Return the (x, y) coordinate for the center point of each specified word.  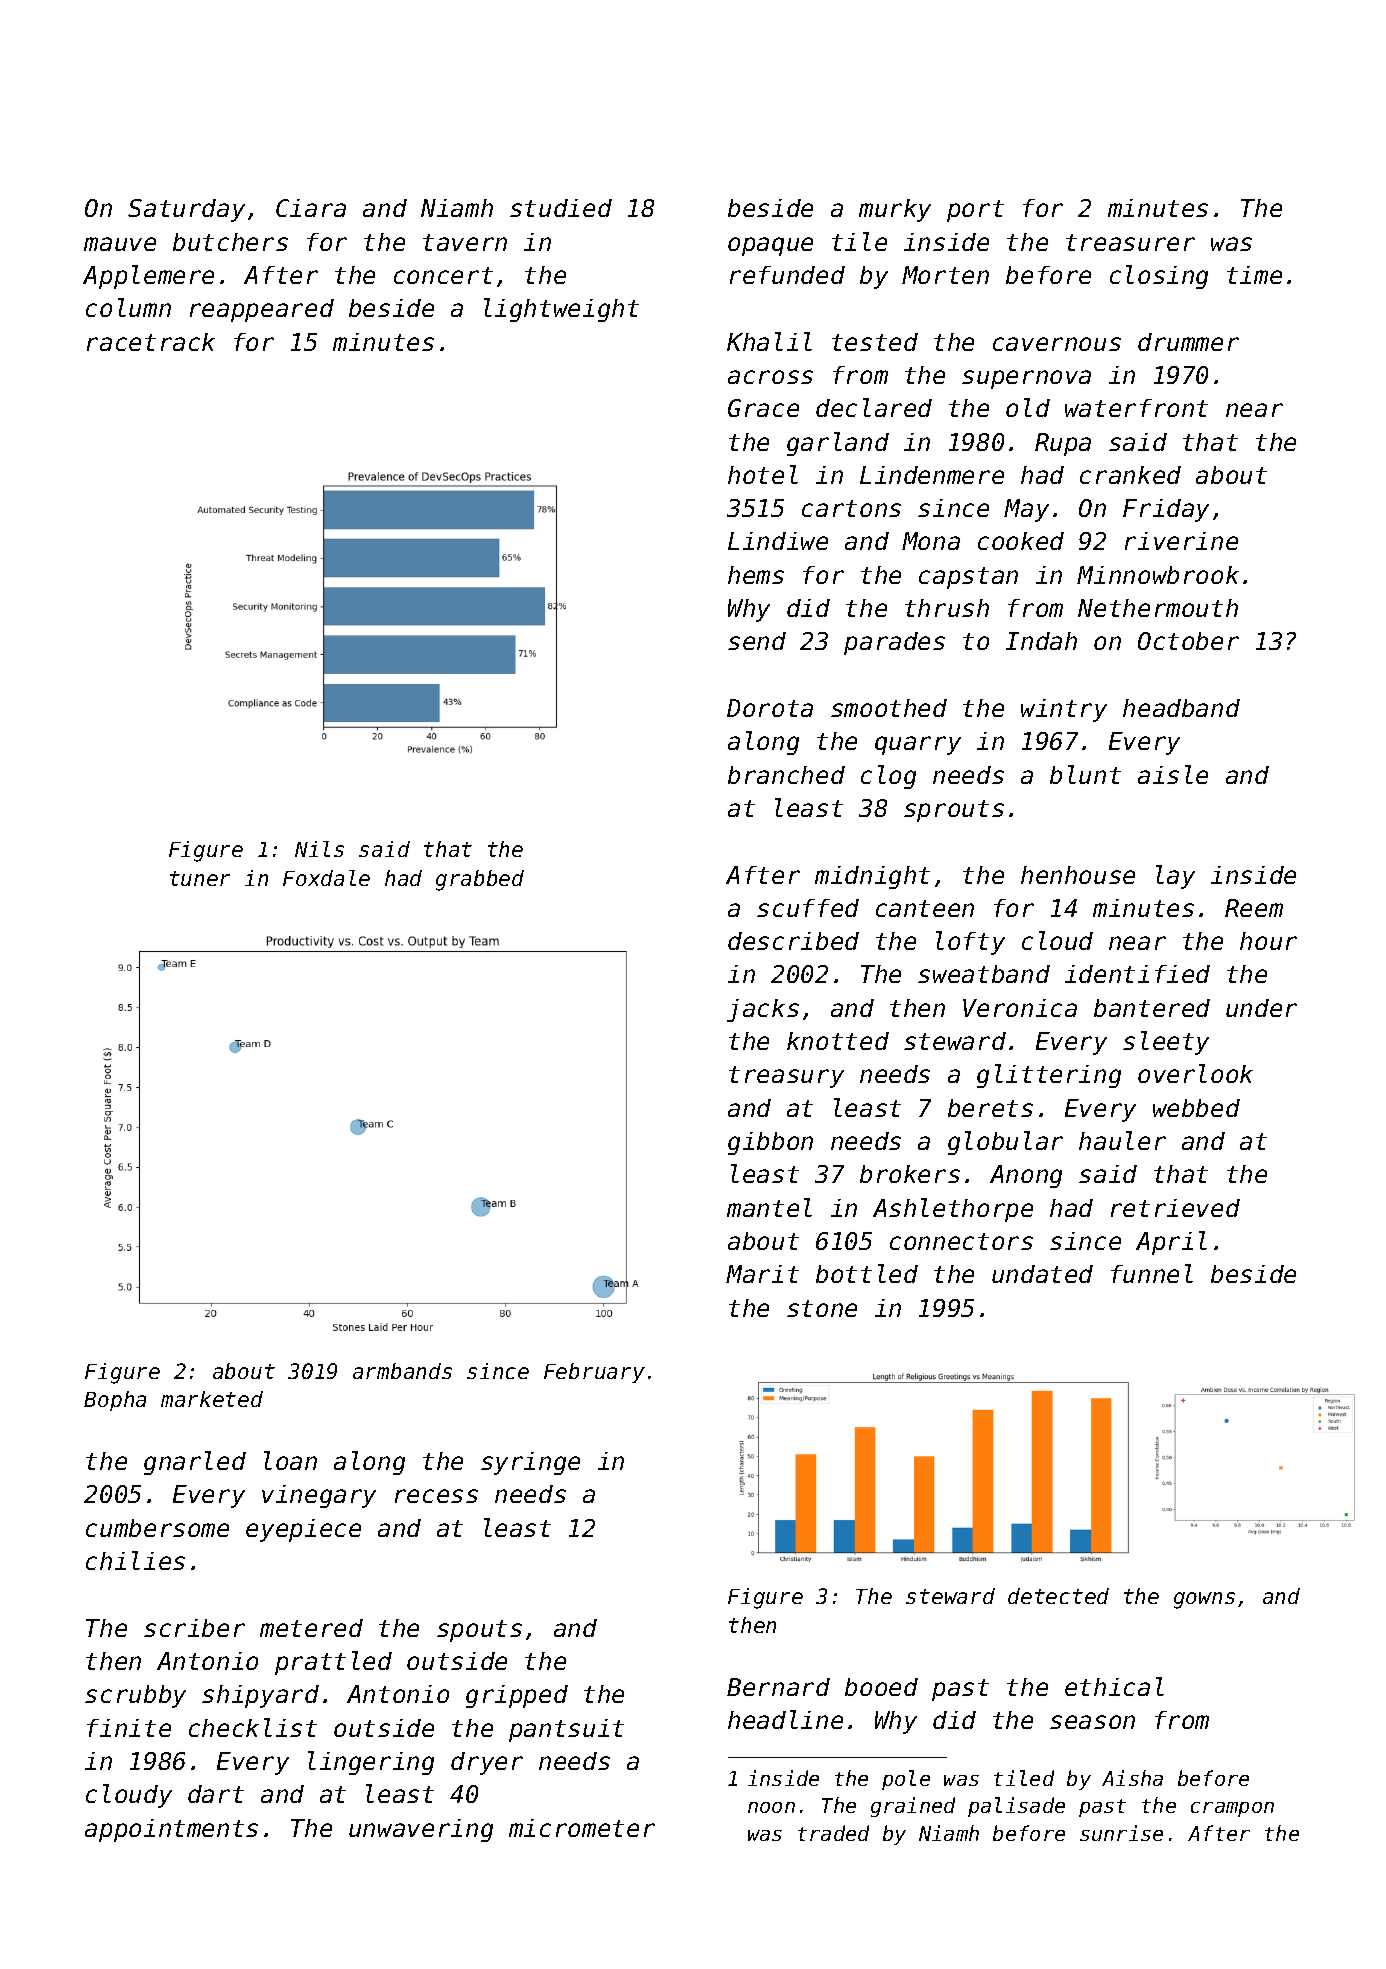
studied (561, 208)
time (1254, 275)
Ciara (311, 208)
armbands (402, 1371)
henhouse (1078, 875)
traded (833, 1833)
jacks (763, 1010)
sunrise (1121, 1833)
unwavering (421, 1830)
